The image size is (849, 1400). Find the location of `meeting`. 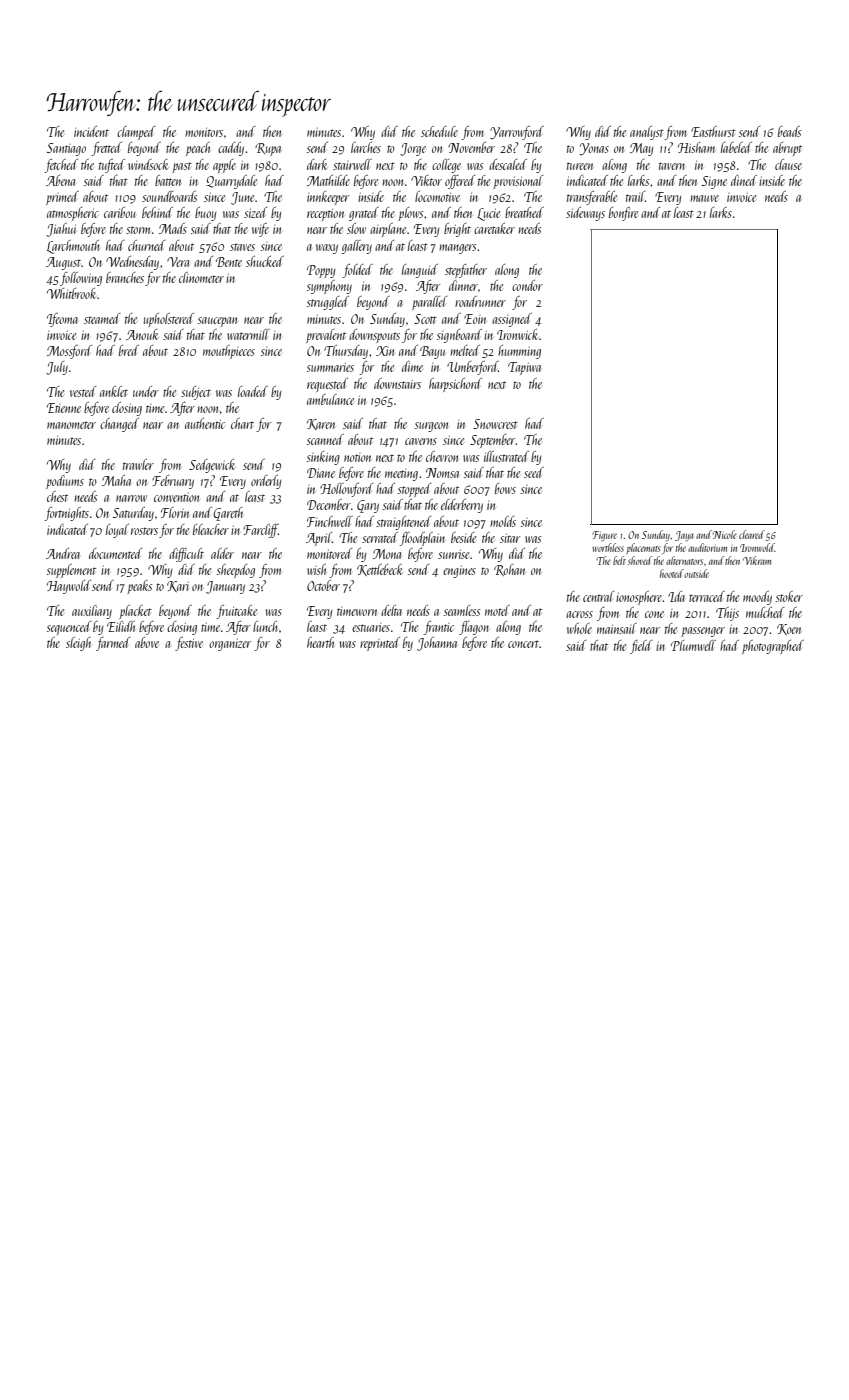

meeting is located at coordinates (401, 475).
